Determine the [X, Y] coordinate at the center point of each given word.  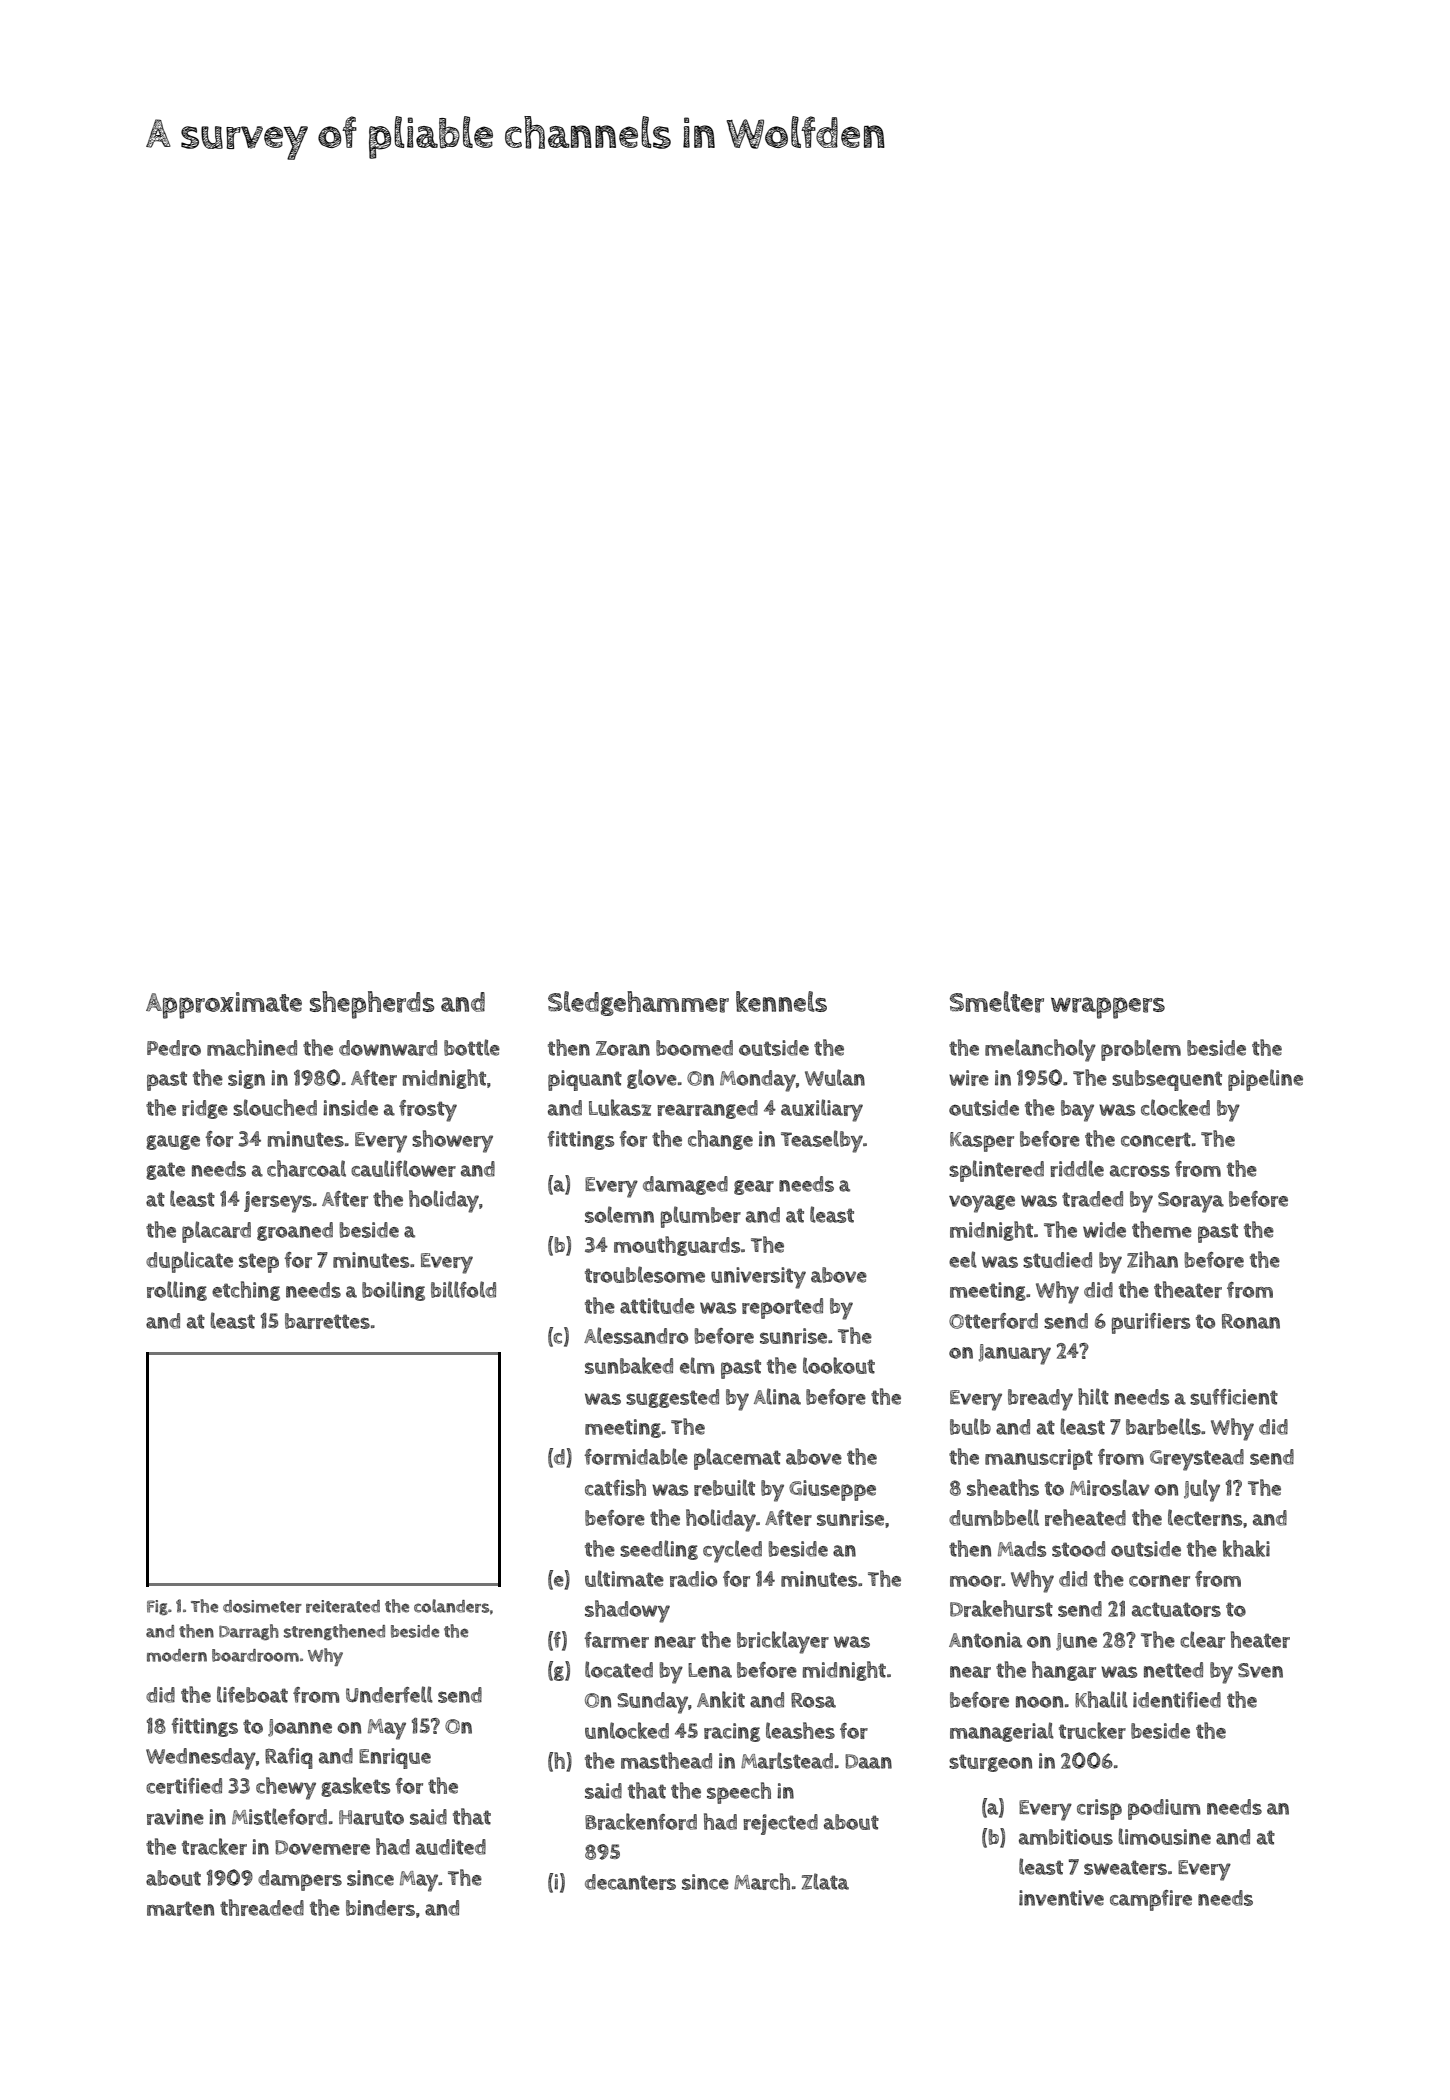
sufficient [1234, 1397]
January [1015, 1354]
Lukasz [620, 1107]
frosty [428, 1111]
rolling [177, 1291]
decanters [630, 1882]
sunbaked [629, 1365]
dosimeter [262, 1606]
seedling [659, 1550]
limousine [1165, 1836]
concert [1156, 1139]
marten [180, 1908]
